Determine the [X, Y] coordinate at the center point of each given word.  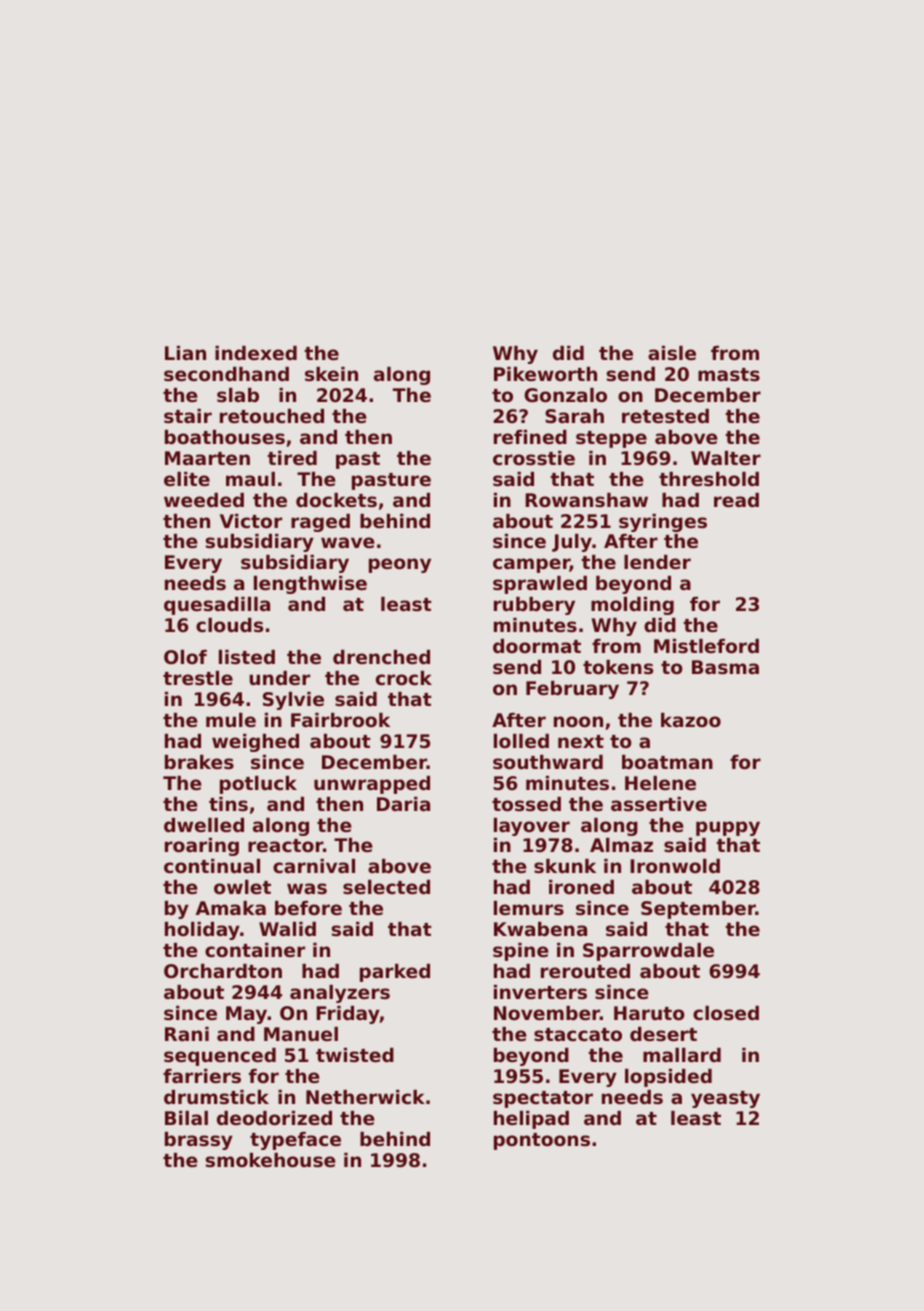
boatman [667, 762]
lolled [521, 741]
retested [665, 416]
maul [250, 479]
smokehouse [270, 1160]
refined [530, 437]
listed [247, 657]
